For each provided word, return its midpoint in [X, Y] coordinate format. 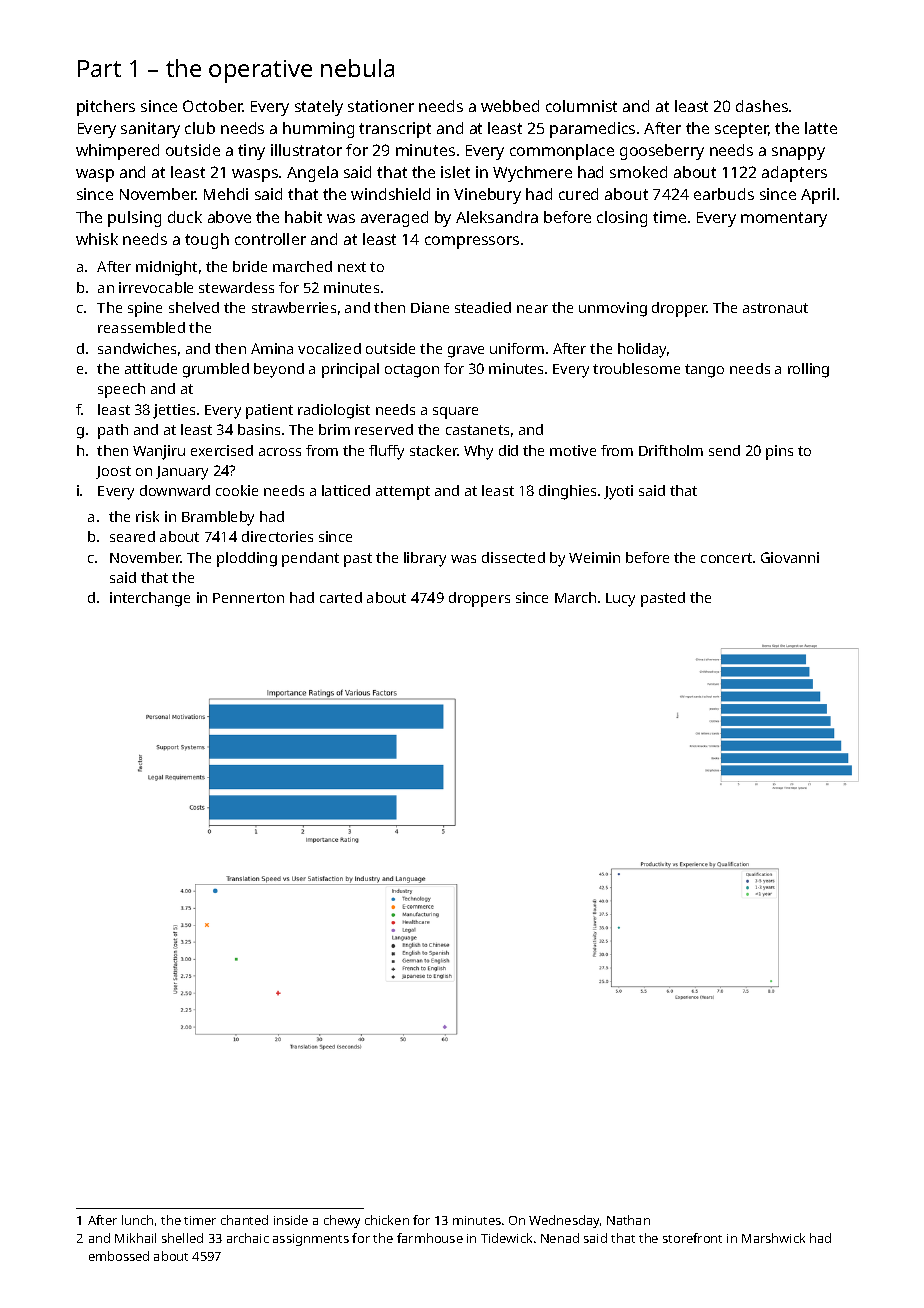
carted [341, 597]
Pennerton [248, 598]
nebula [357, 68]
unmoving [613, 309]
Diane [430, 307]
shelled [182, 1238]
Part [99, 68]
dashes [762, 106]
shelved [194, 307]
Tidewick [506, 1238]
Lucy [620, 600]
